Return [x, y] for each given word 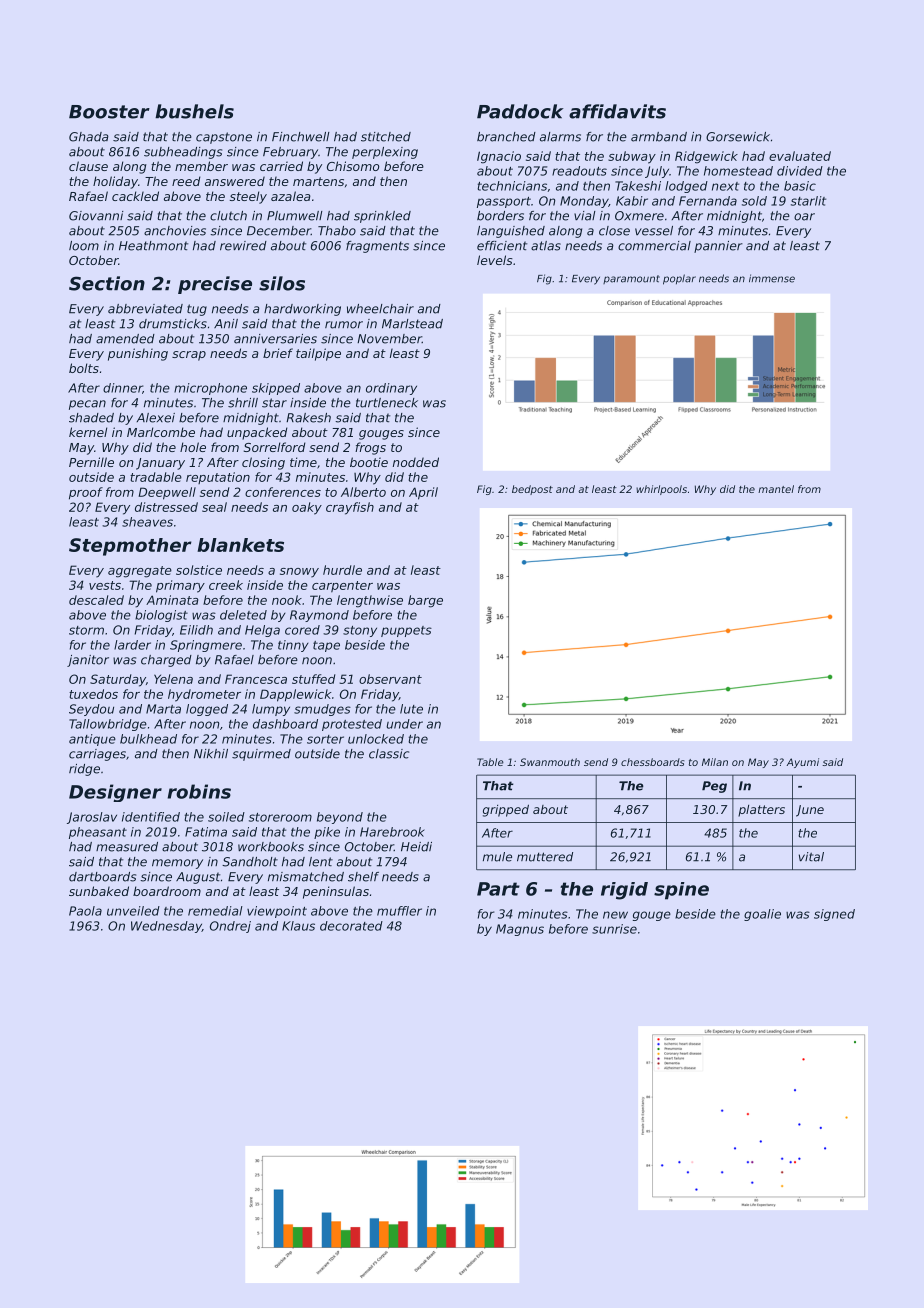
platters [761, 811]
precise [215, 285]
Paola [85, 911]
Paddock [520, 111]
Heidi [416, 847]
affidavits [617, 111]
